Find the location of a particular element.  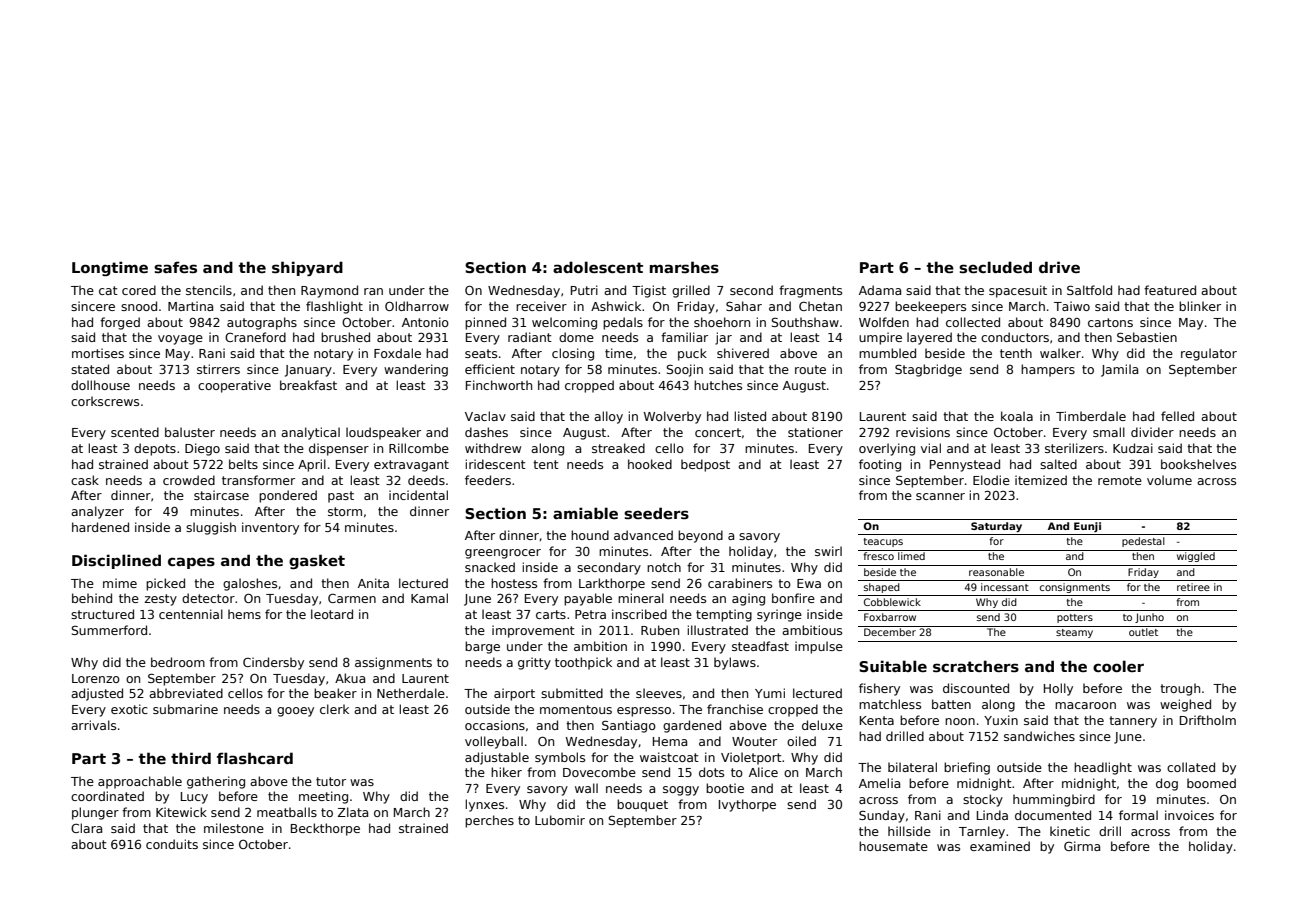

feeders is located at coordinates (488, 480).
